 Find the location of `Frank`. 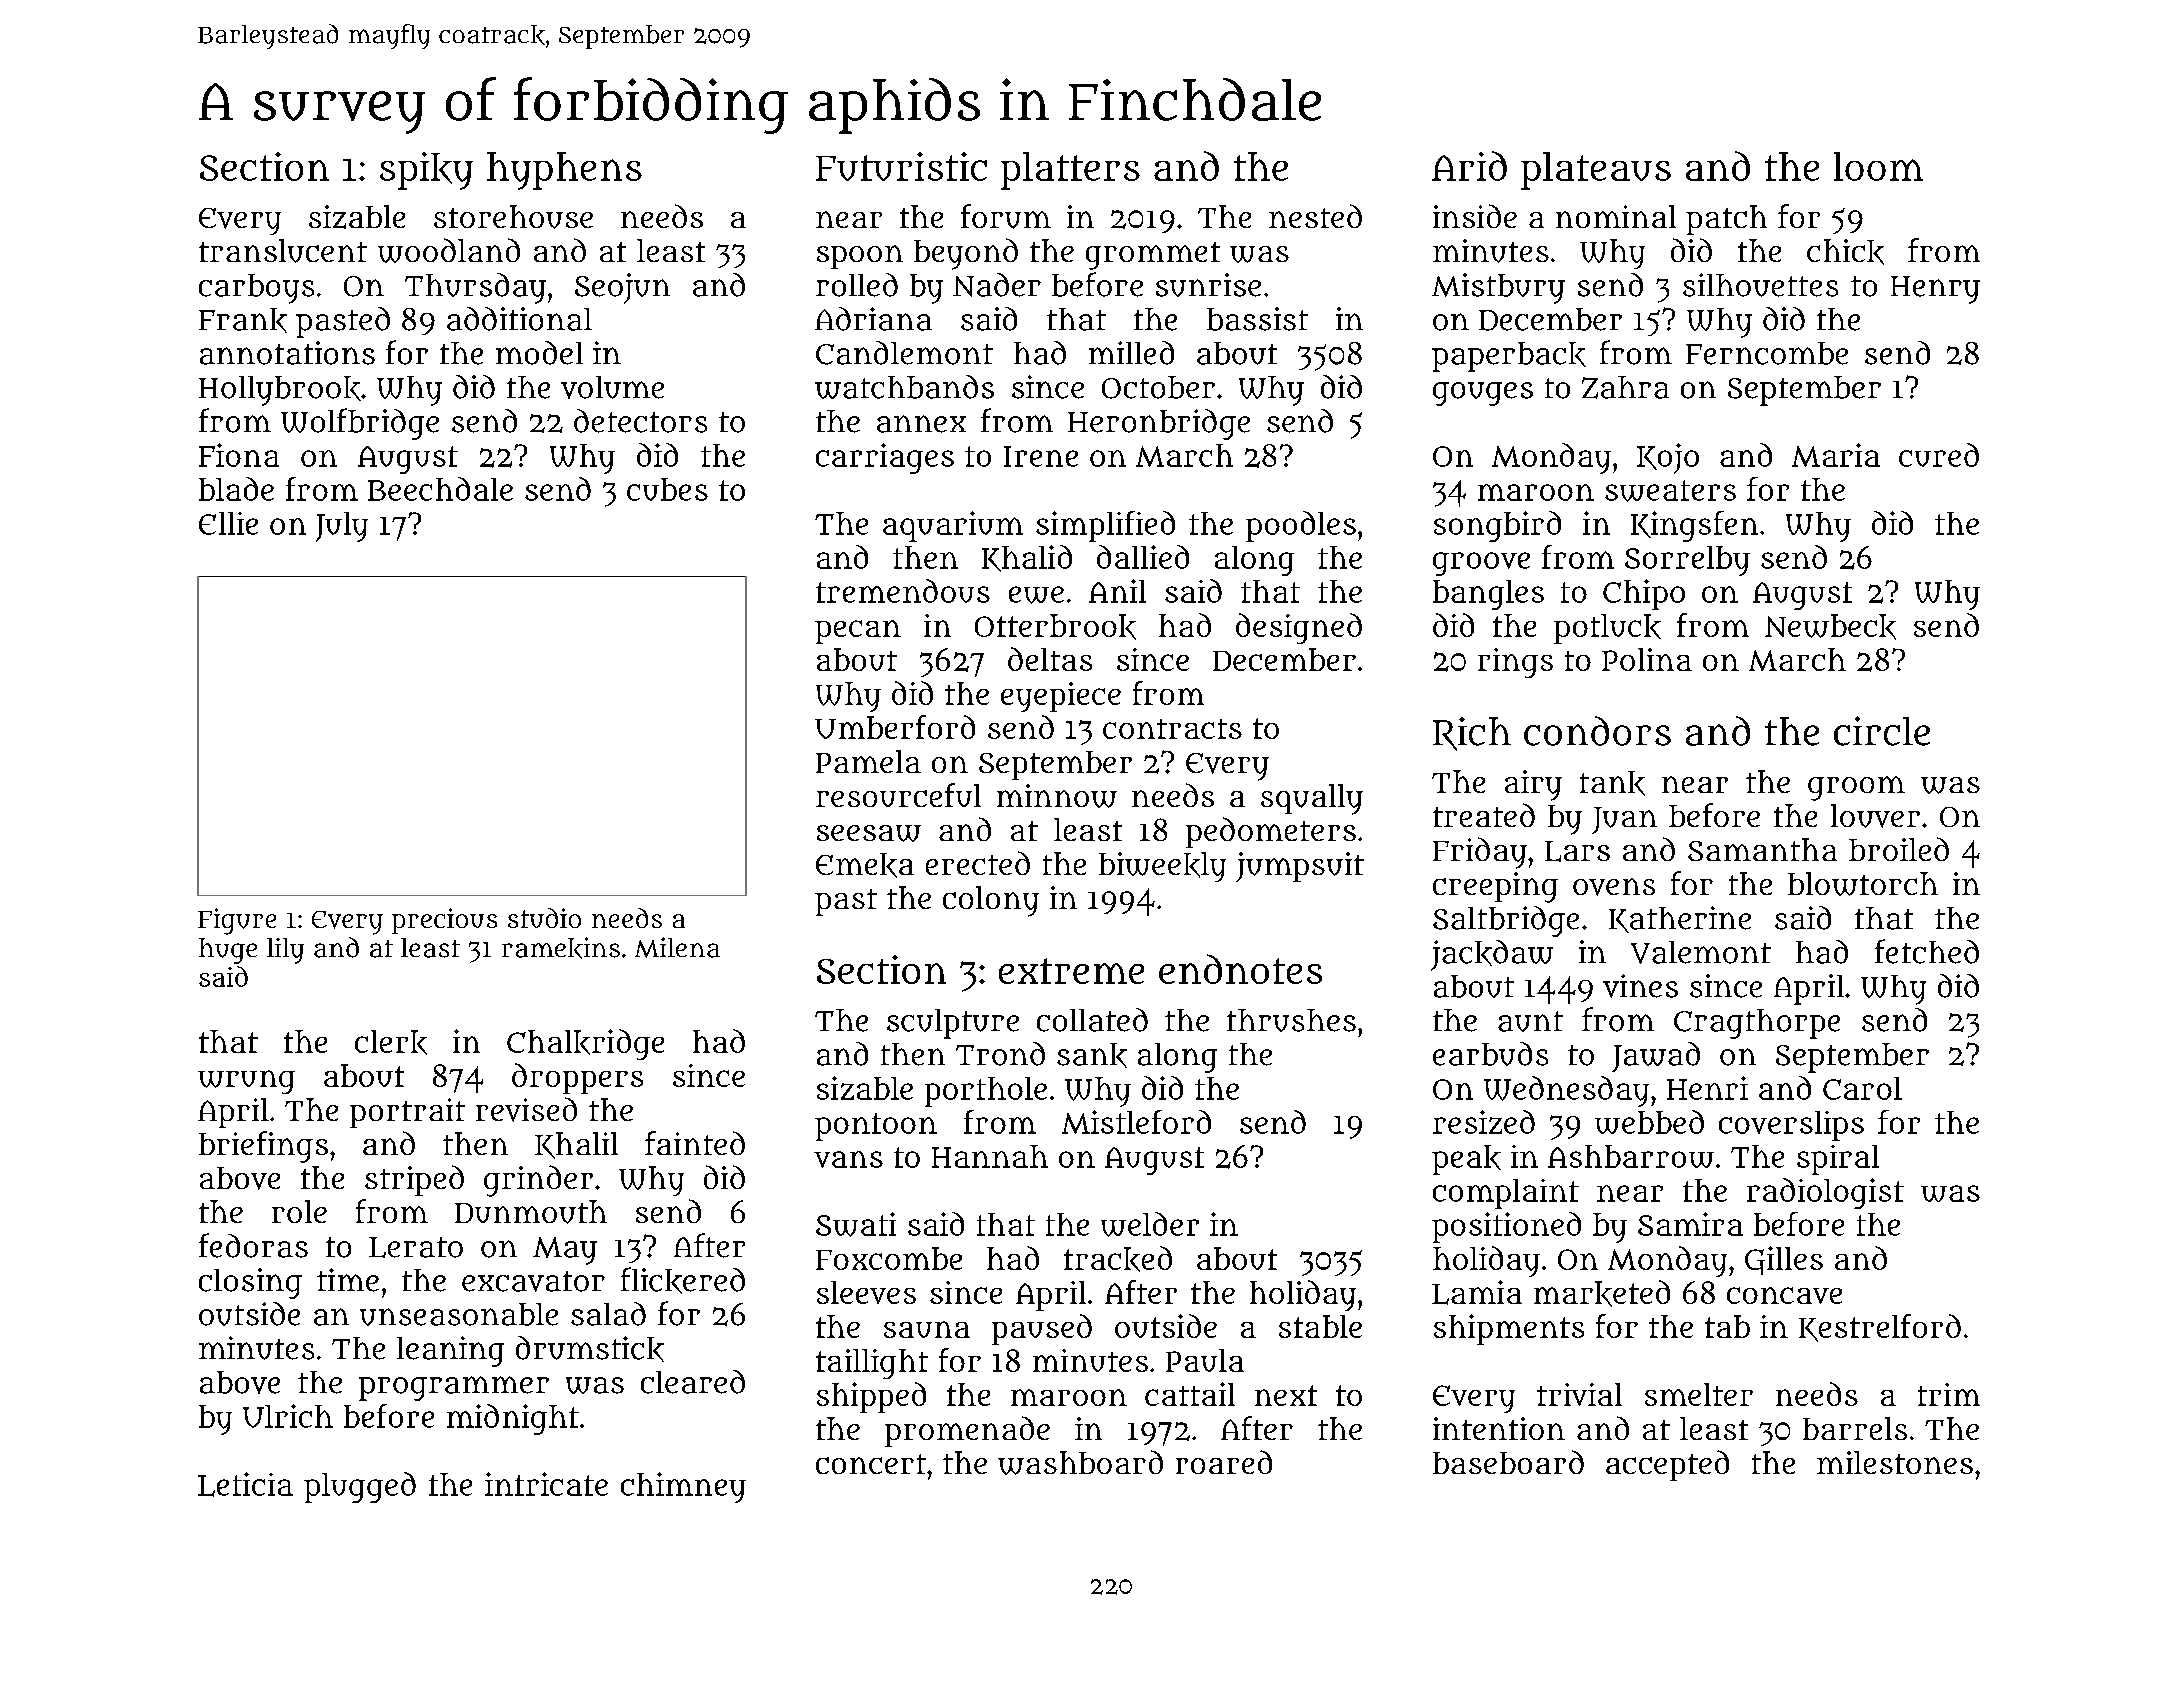

Frank is located at coordinates (243, 320).
